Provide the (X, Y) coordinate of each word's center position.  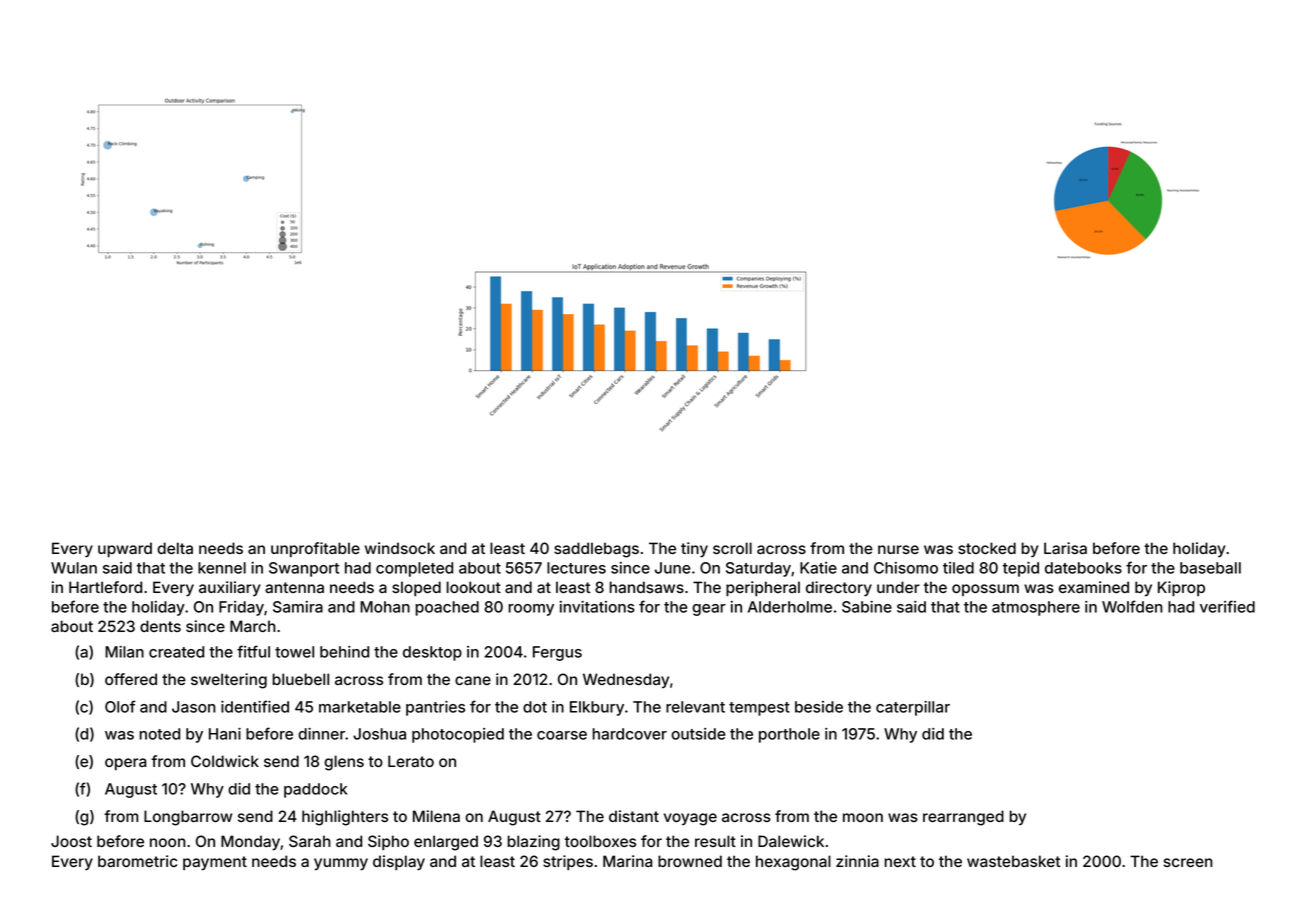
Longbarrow (188, 818)
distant (634, 816)
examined (1094, 587)
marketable (360, 707)
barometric (137, 861)
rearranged (963, 818)
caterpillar (913, 708)
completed (414, 569)
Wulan (74, 568)
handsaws (646, 587)
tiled (958, 568)
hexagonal (793, 863)
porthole (789, 735)
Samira (298, 607)
